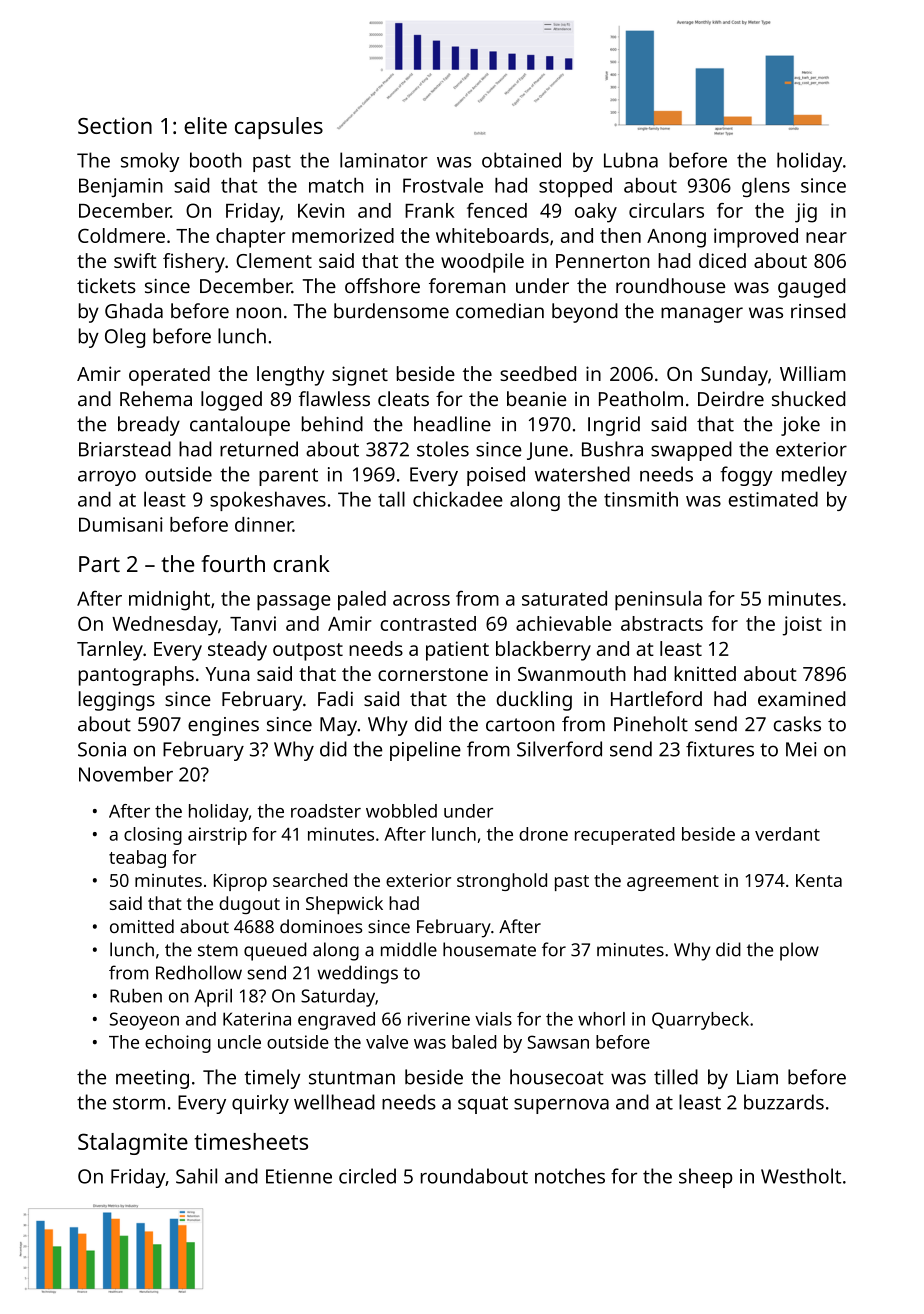 Image resolution: width=924 pixels, height=1314 pixels. I want to click on dugout, so click(249, 905).
